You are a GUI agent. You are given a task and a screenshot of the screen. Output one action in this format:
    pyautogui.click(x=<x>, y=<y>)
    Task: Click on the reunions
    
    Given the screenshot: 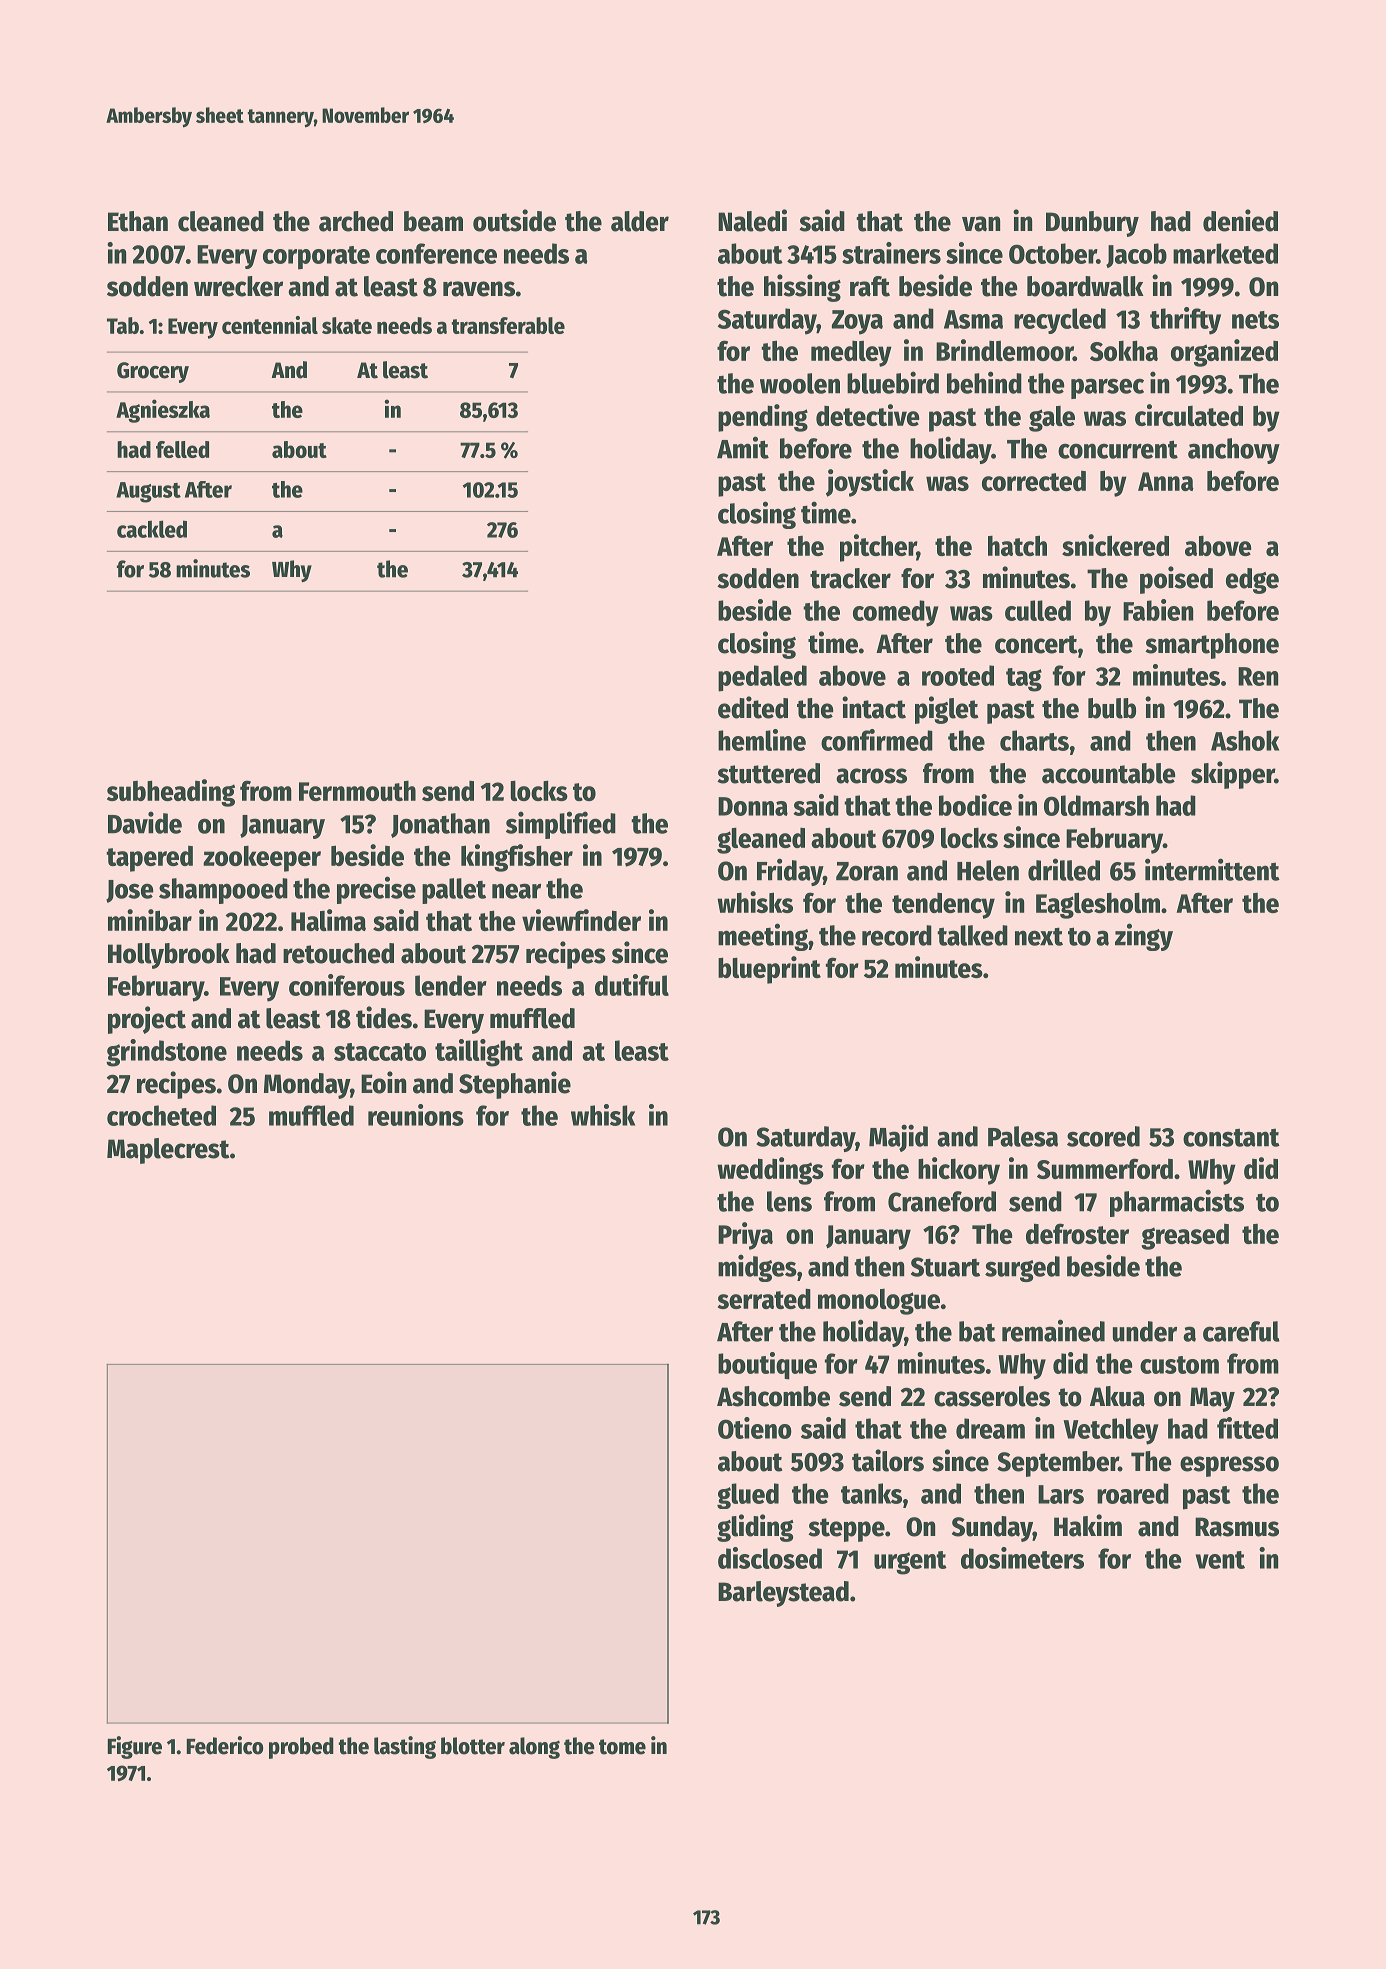 What is the action you would take?
    pyautogui.click(x=416, y=1115)
